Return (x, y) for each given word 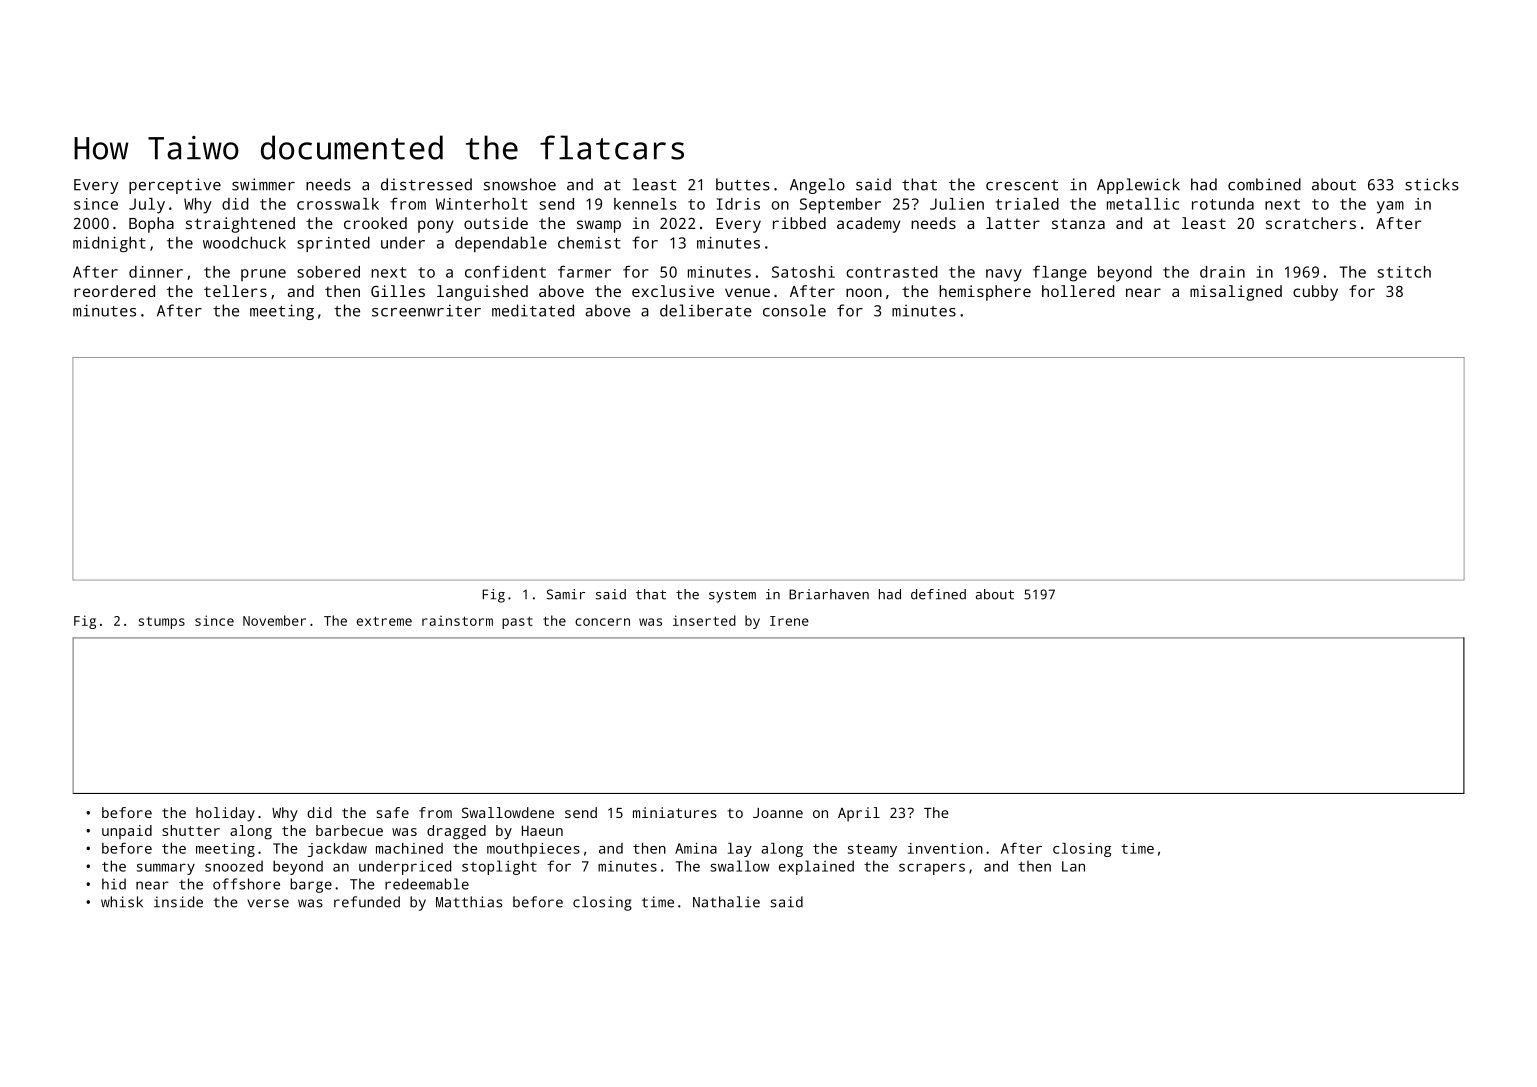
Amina (696, 848)
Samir (566, 594)
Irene (789, 621)
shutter (191, 830)
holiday (225, 814)
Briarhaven (829, 594)
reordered (114, 291)
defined (938, 594)
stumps (162, 623)
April (859, 814)
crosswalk (338, 204)
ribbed (799, 223)
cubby (1315, 293)
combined (1264, 184)
